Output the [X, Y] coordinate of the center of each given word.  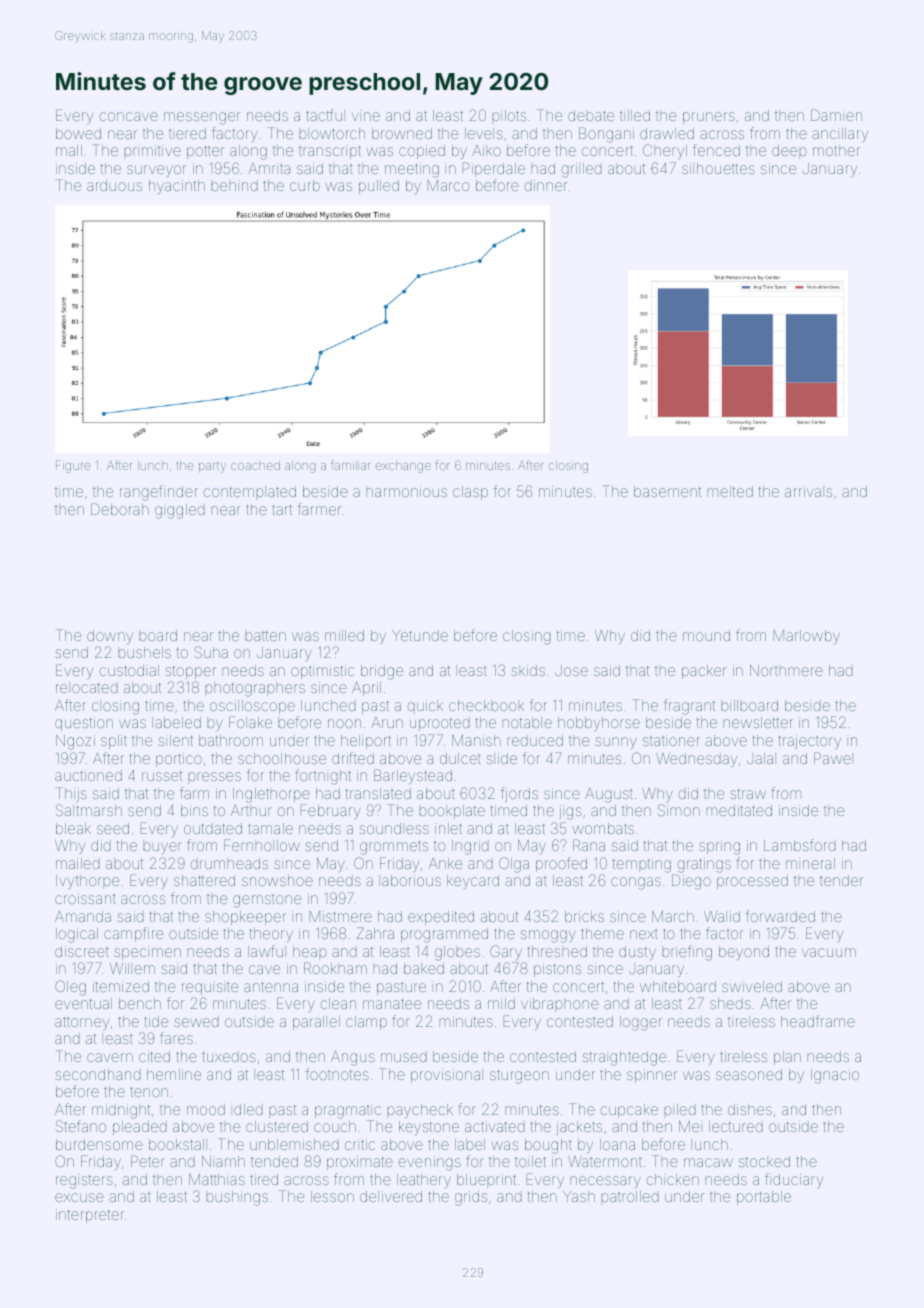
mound [706, 635]
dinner [545, 185]
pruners [709, 118]
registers [84, 1182]
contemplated [249, 493]
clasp [470, 493]
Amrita [269, 168]
